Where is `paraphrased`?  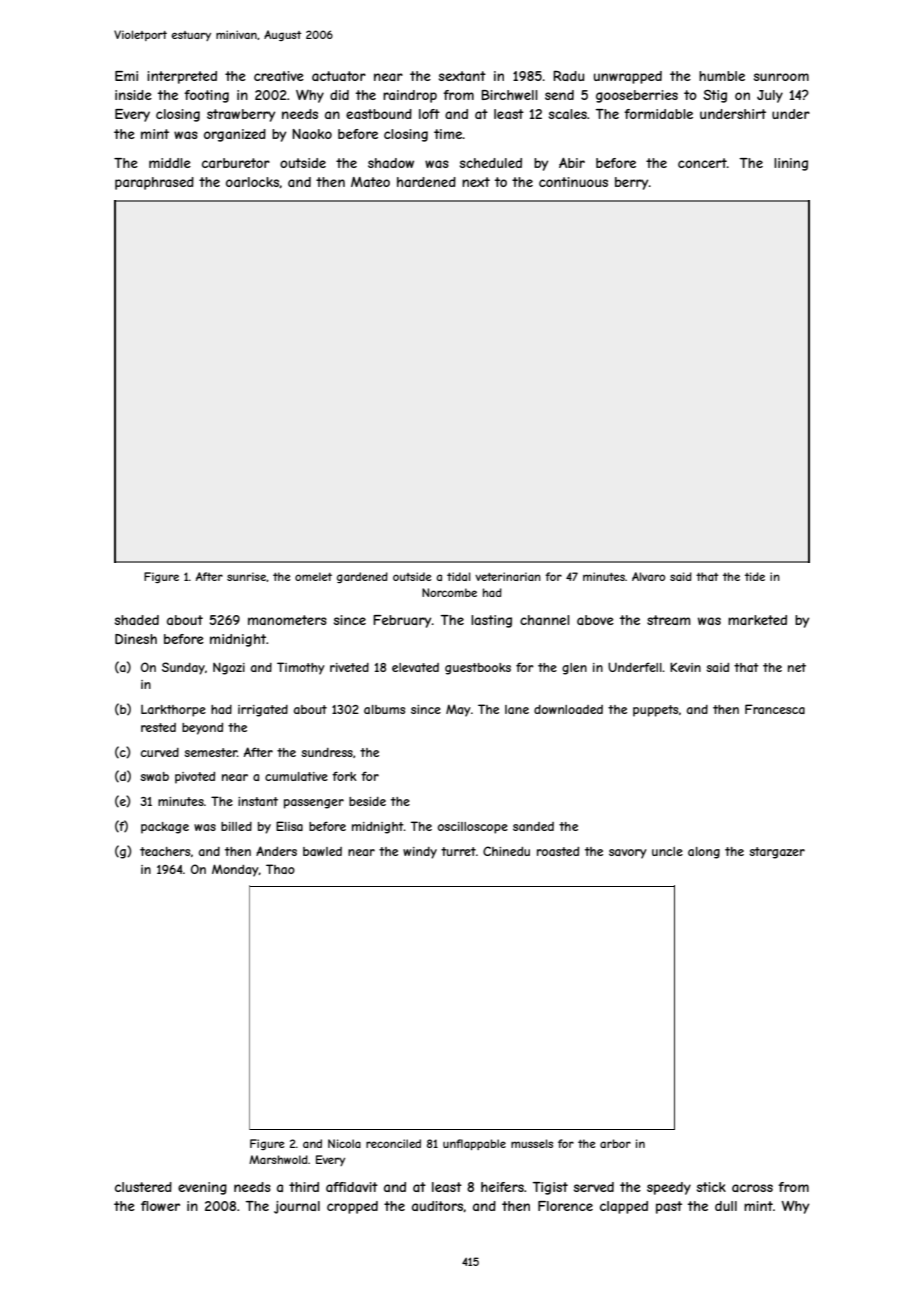
paraphrased is located at coordinates (154, 183).
